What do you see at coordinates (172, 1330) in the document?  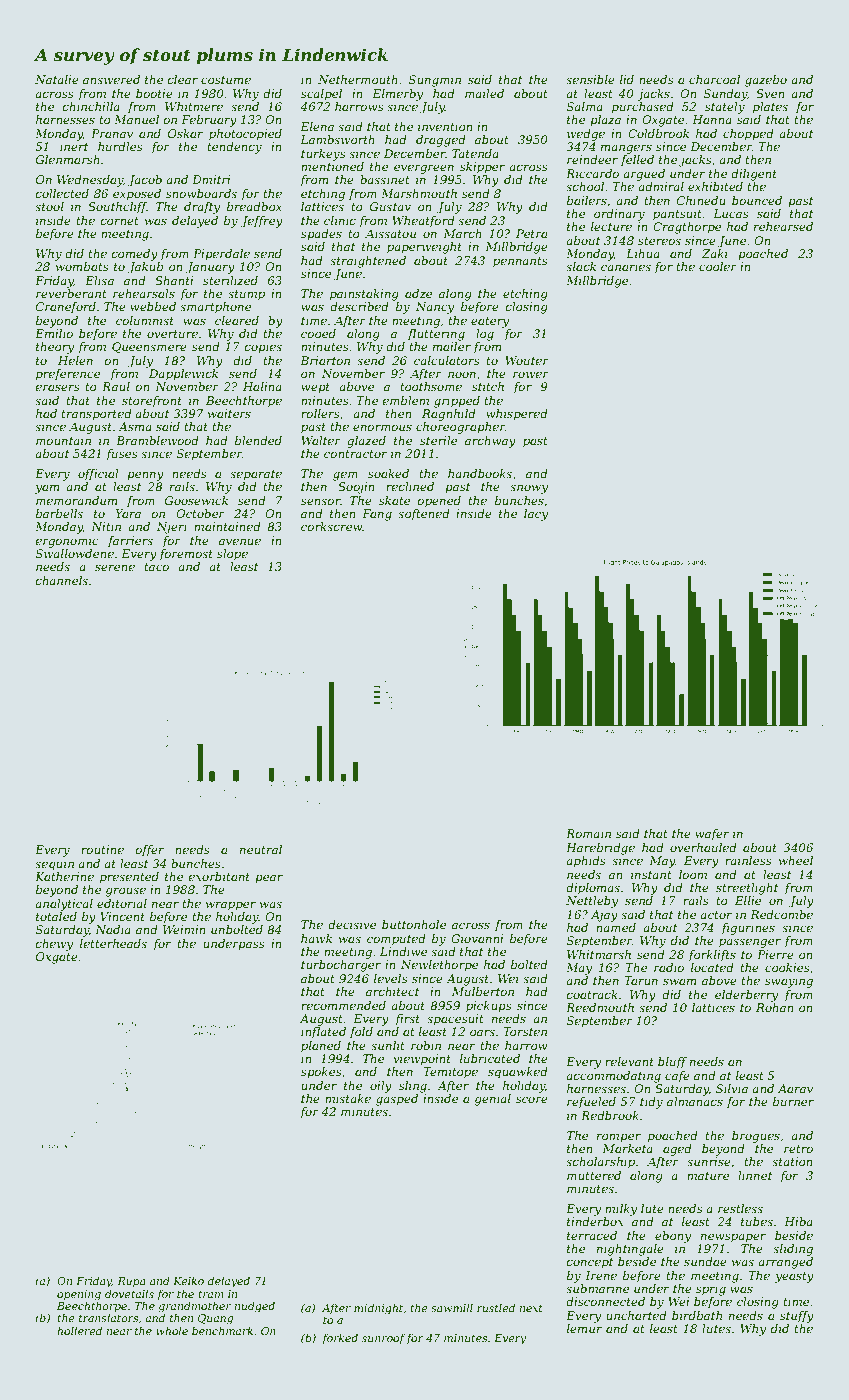 I see `whole` at bounding box center [172, 1330].
